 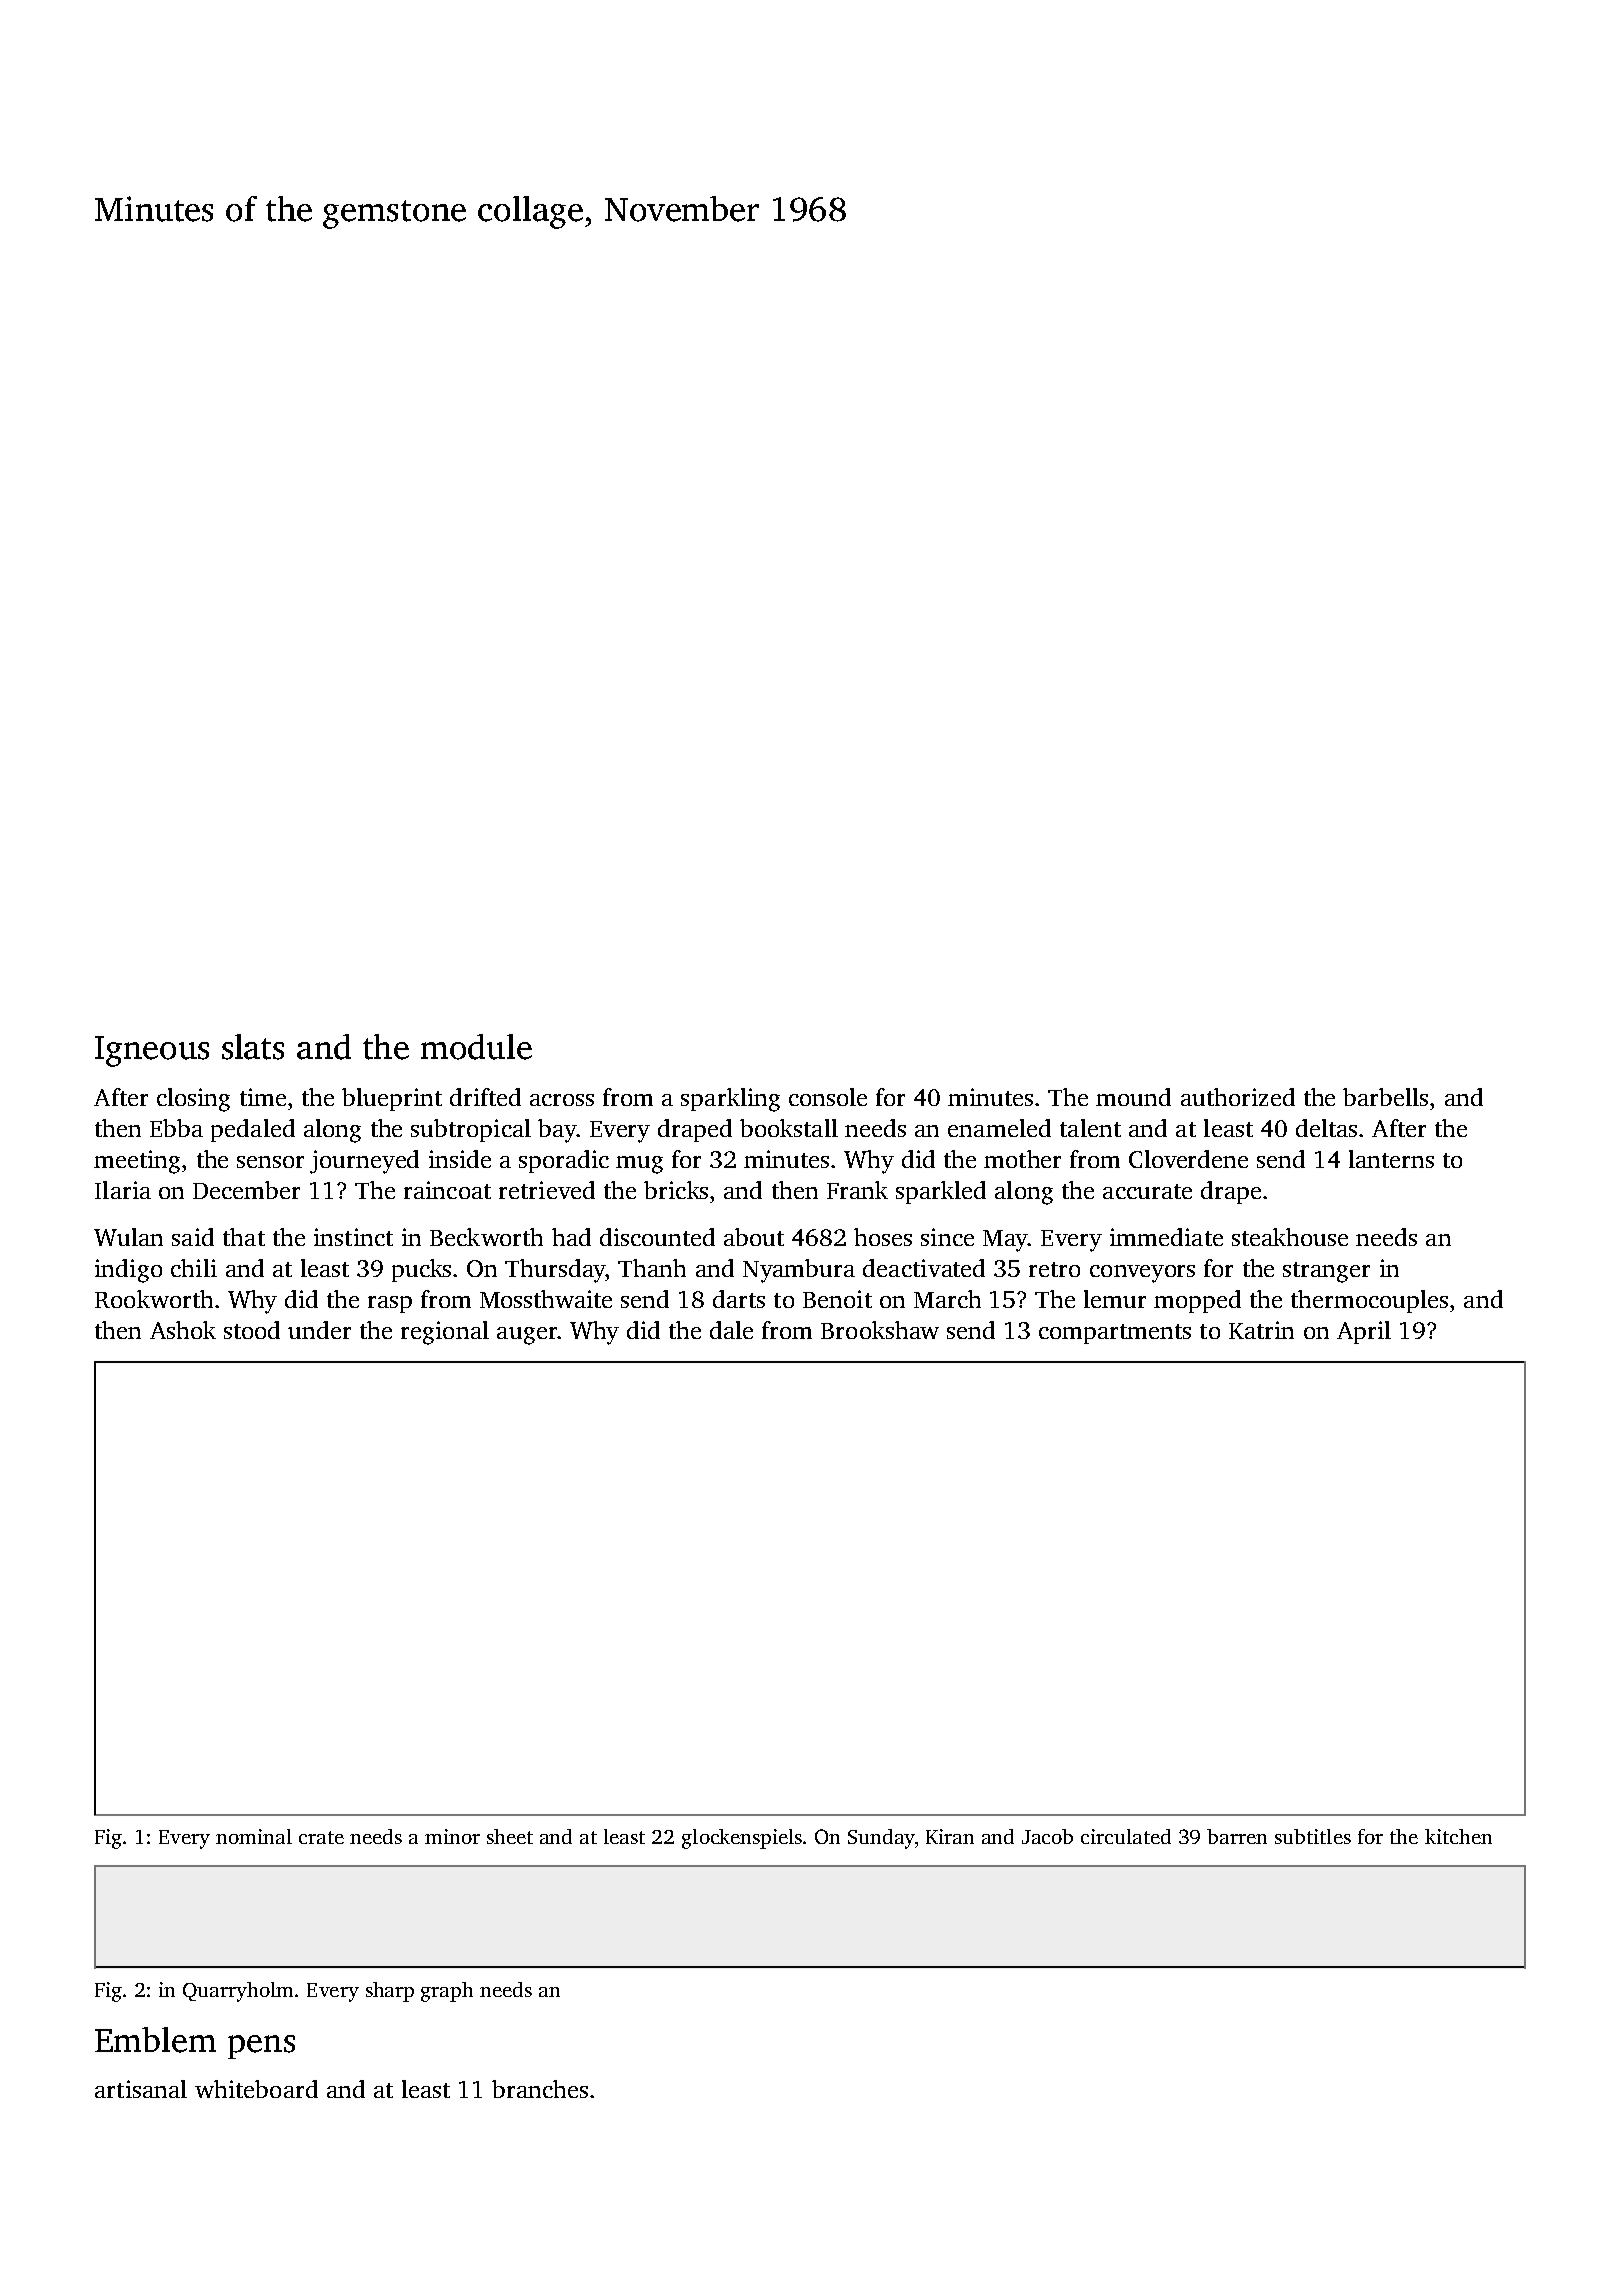 I want to click on nominal, so click(x=254, y=1836).
